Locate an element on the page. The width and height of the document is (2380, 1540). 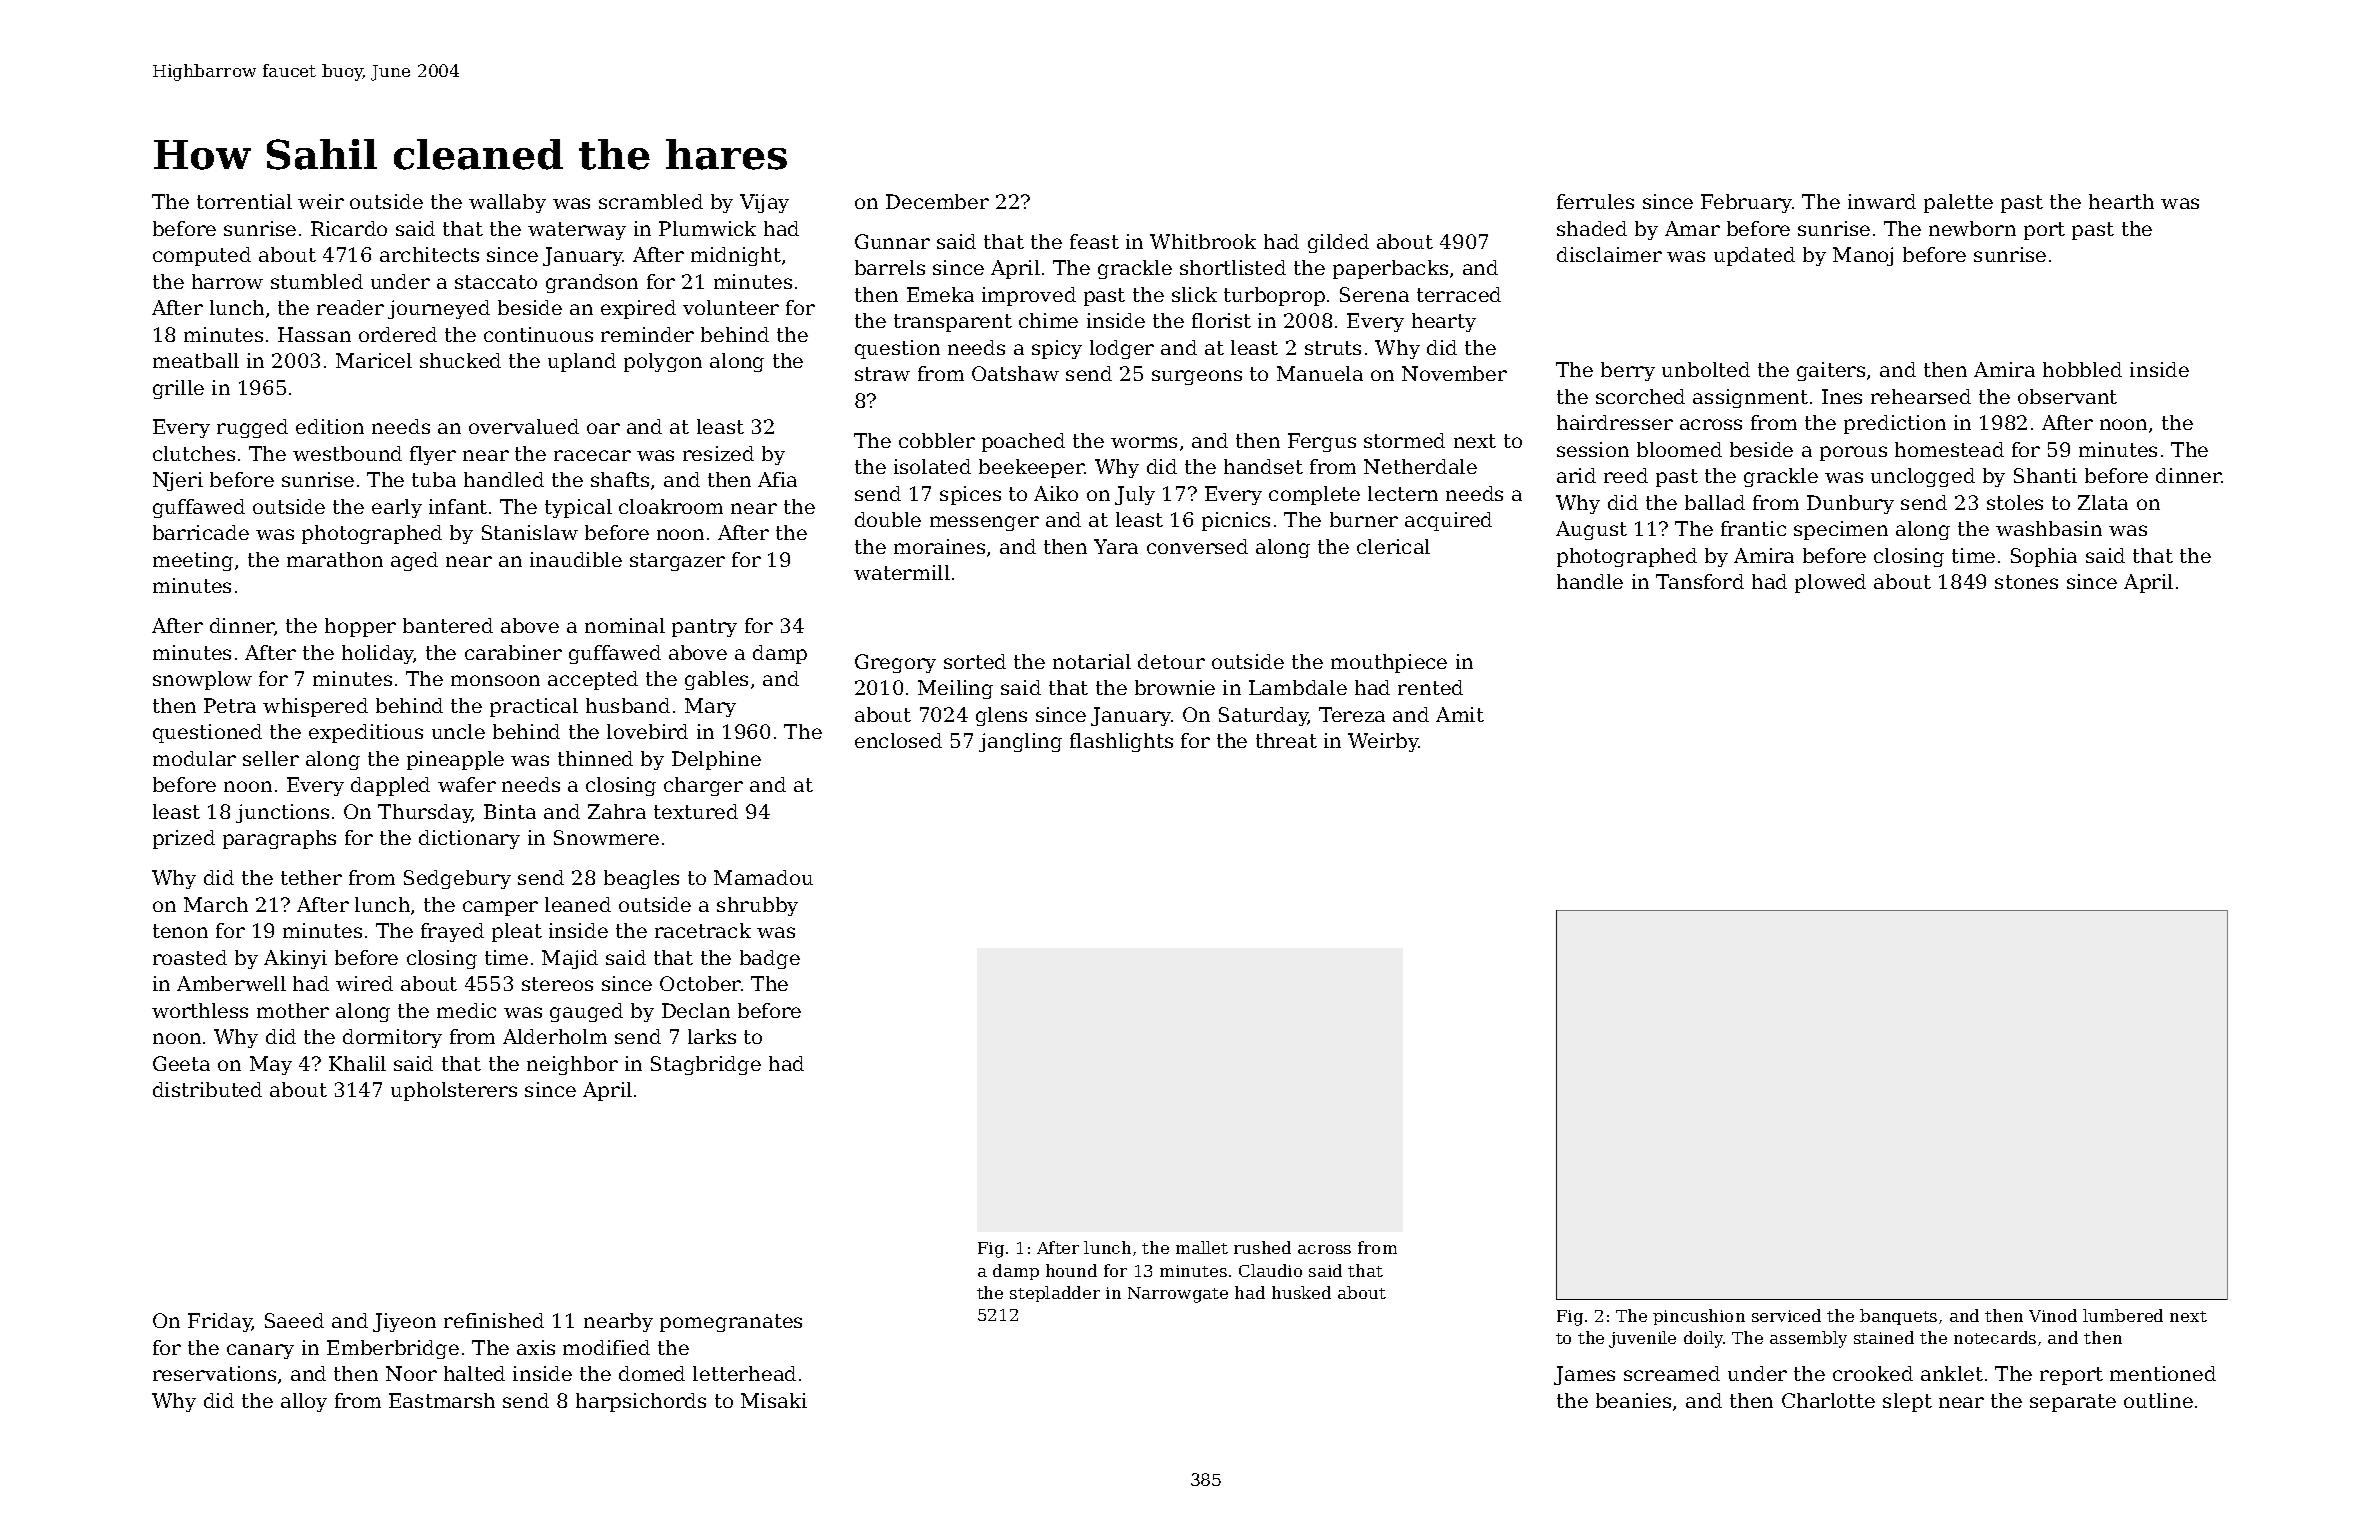
ordered is located at coordinates (398, 334).
